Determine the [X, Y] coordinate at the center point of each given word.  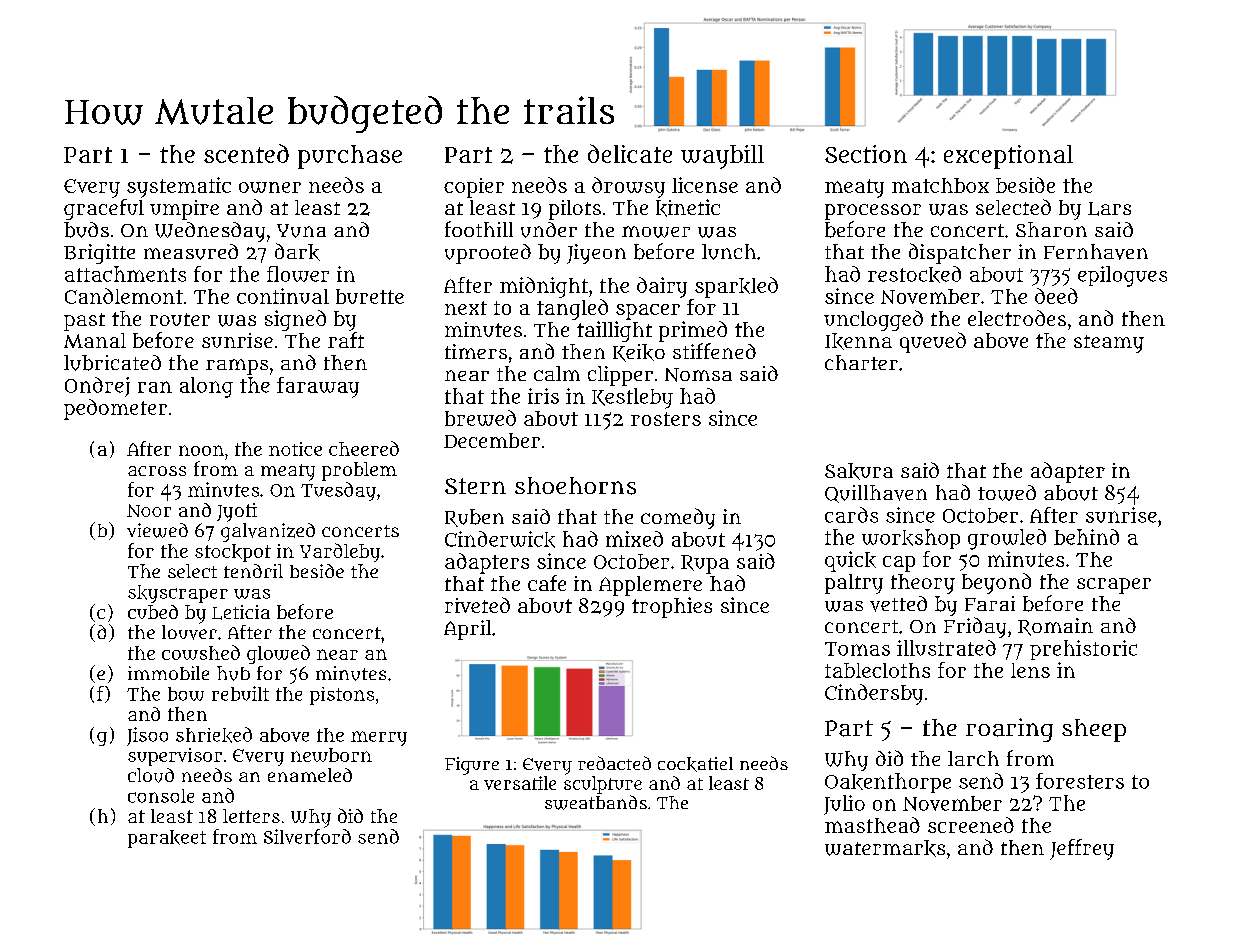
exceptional [1008, 157]
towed [1007, 493]
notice [295, 449]
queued [933, 342]
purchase [350, 157]
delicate [630, 153]
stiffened [714, 351]
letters [251, 816]
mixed [634, 539]
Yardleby [340, 552]
